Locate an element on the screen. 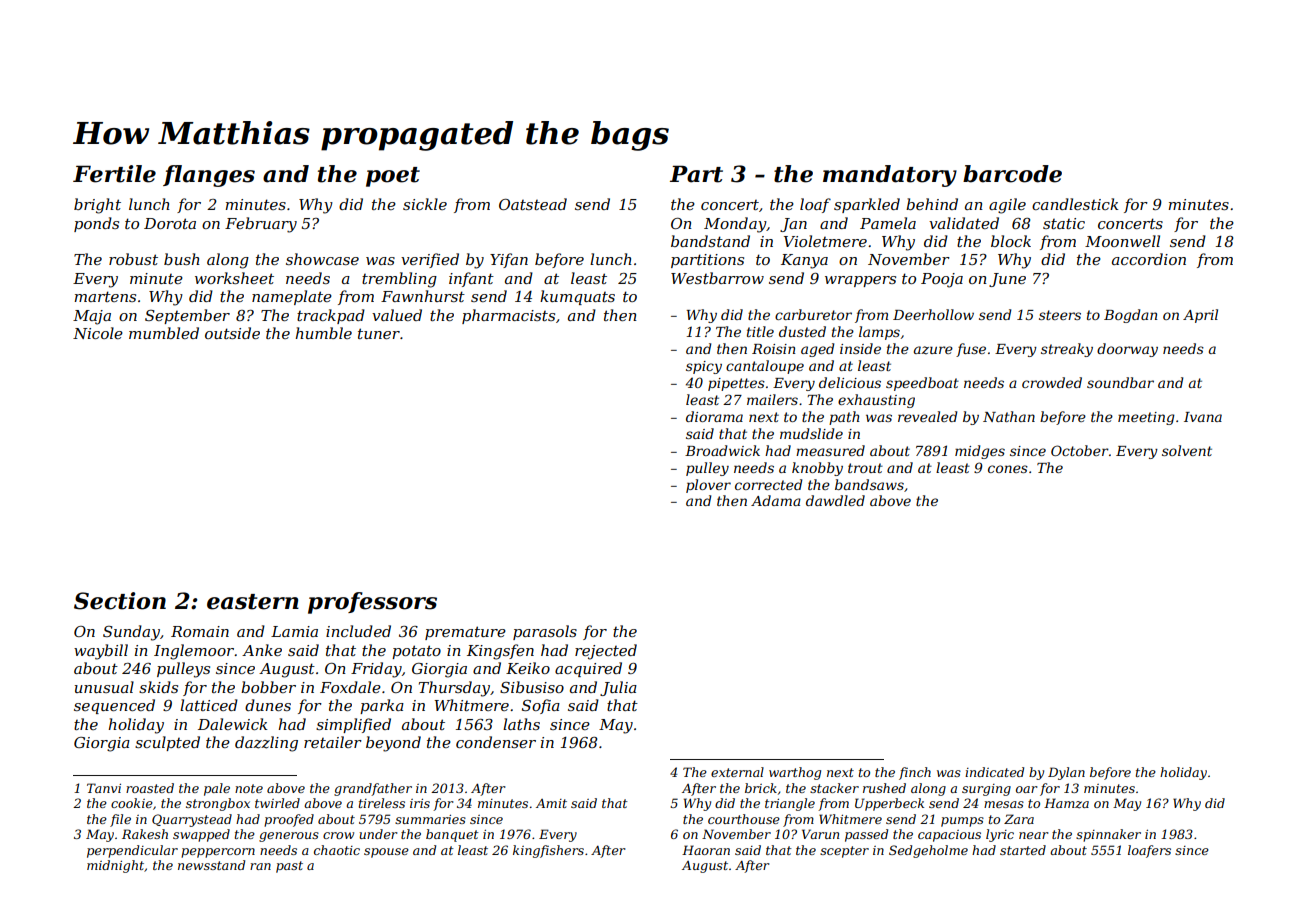  Monday is located at coordinates (735, 225).
